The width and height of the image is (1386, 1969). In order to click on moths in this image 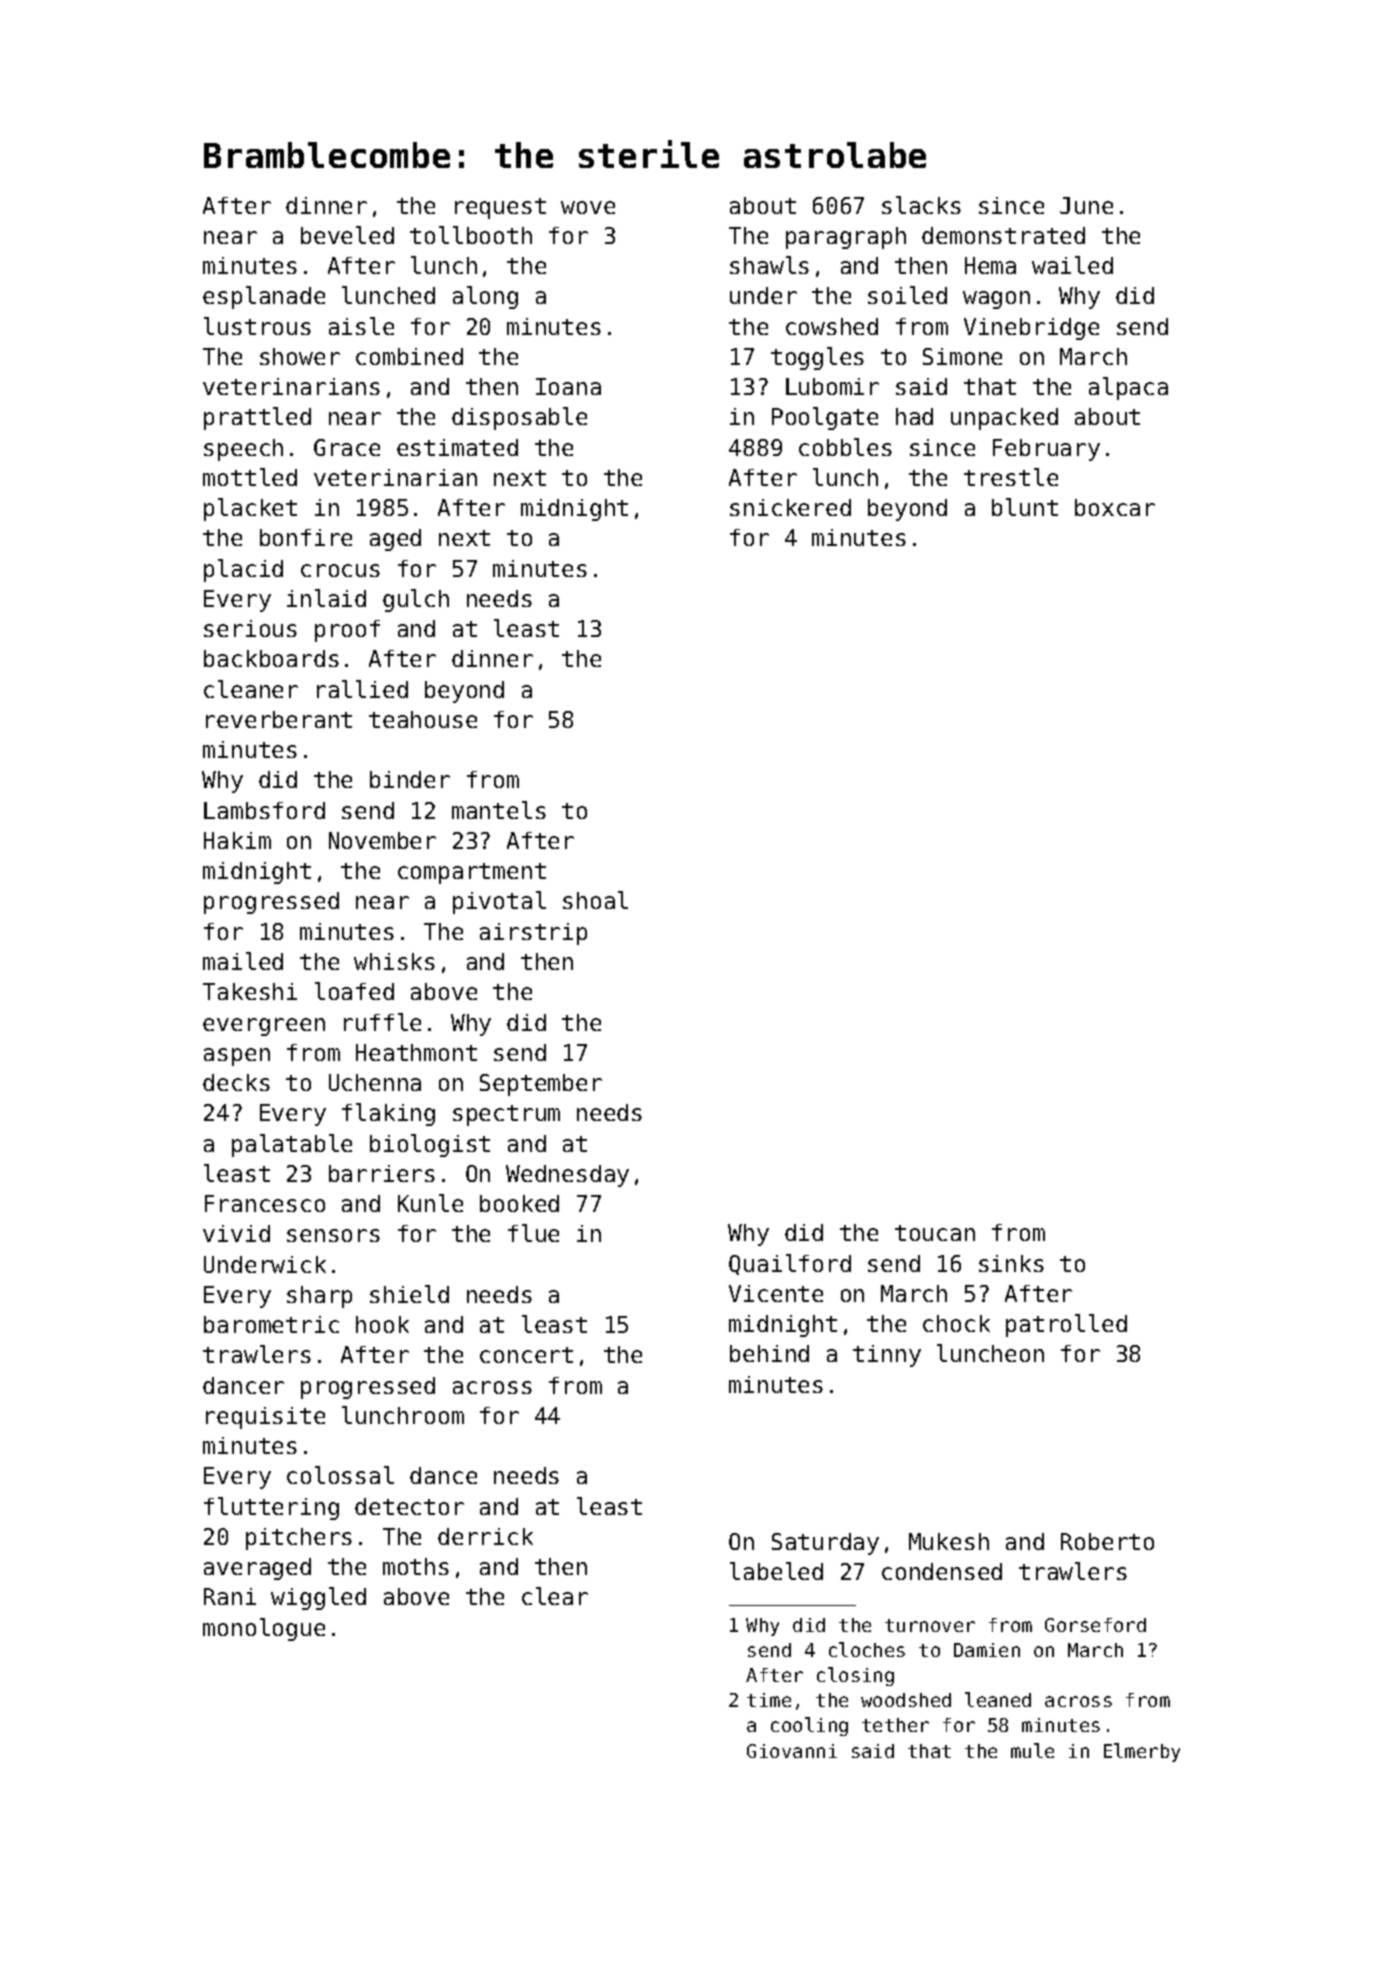, I will do `click(416, 1566)`.
